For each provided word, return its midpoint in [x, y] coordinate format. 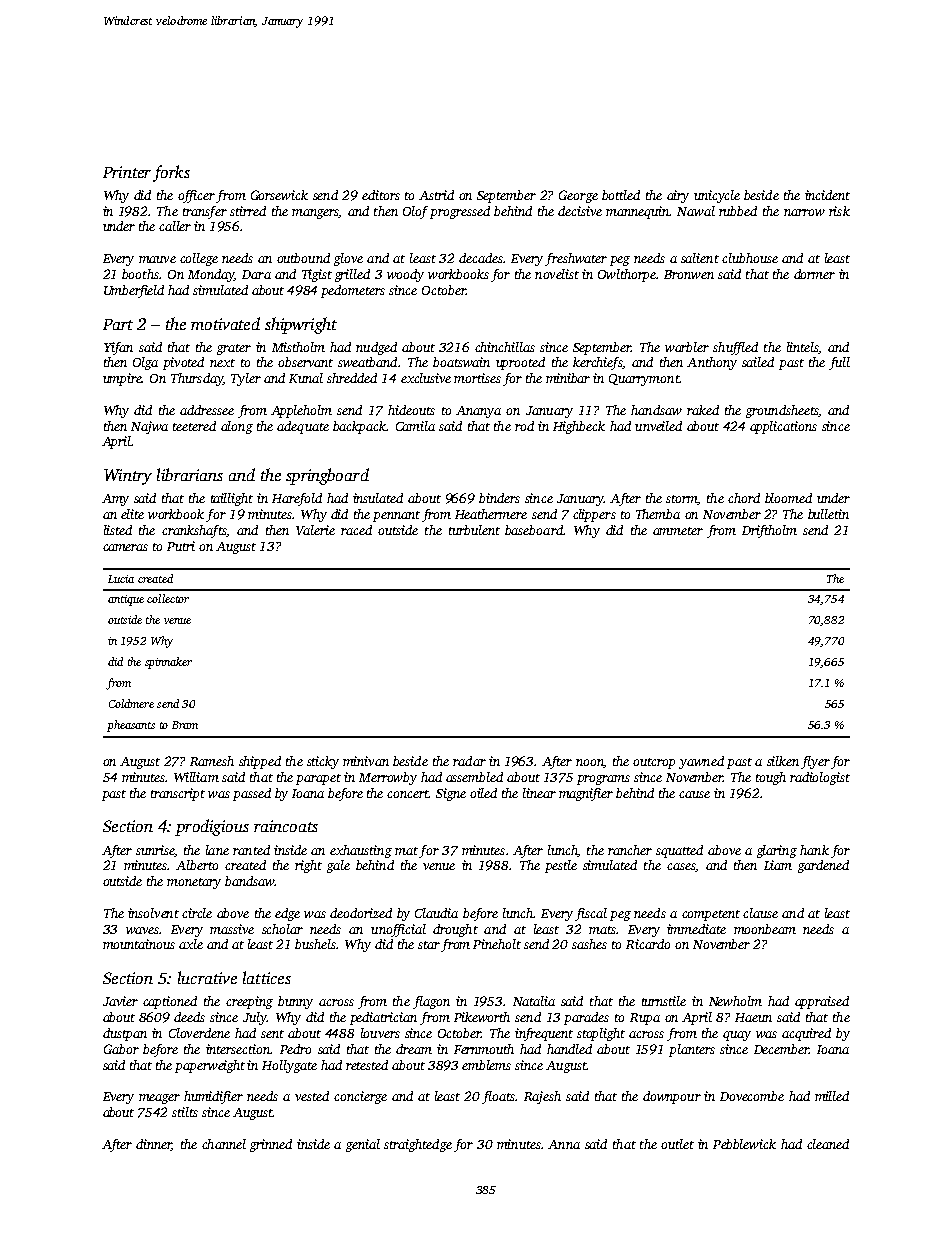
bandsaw [249, 881]
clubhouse [750, 258]
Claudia [436, 913]
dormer [814, 274]
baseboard [534, 530]
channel [224, 1144]
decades [481, 258]
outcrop [654, 763]
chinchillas [505, 347]
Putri [181, 546]
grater [234, 349]
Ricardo [648, 944]
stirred [248, 211]
